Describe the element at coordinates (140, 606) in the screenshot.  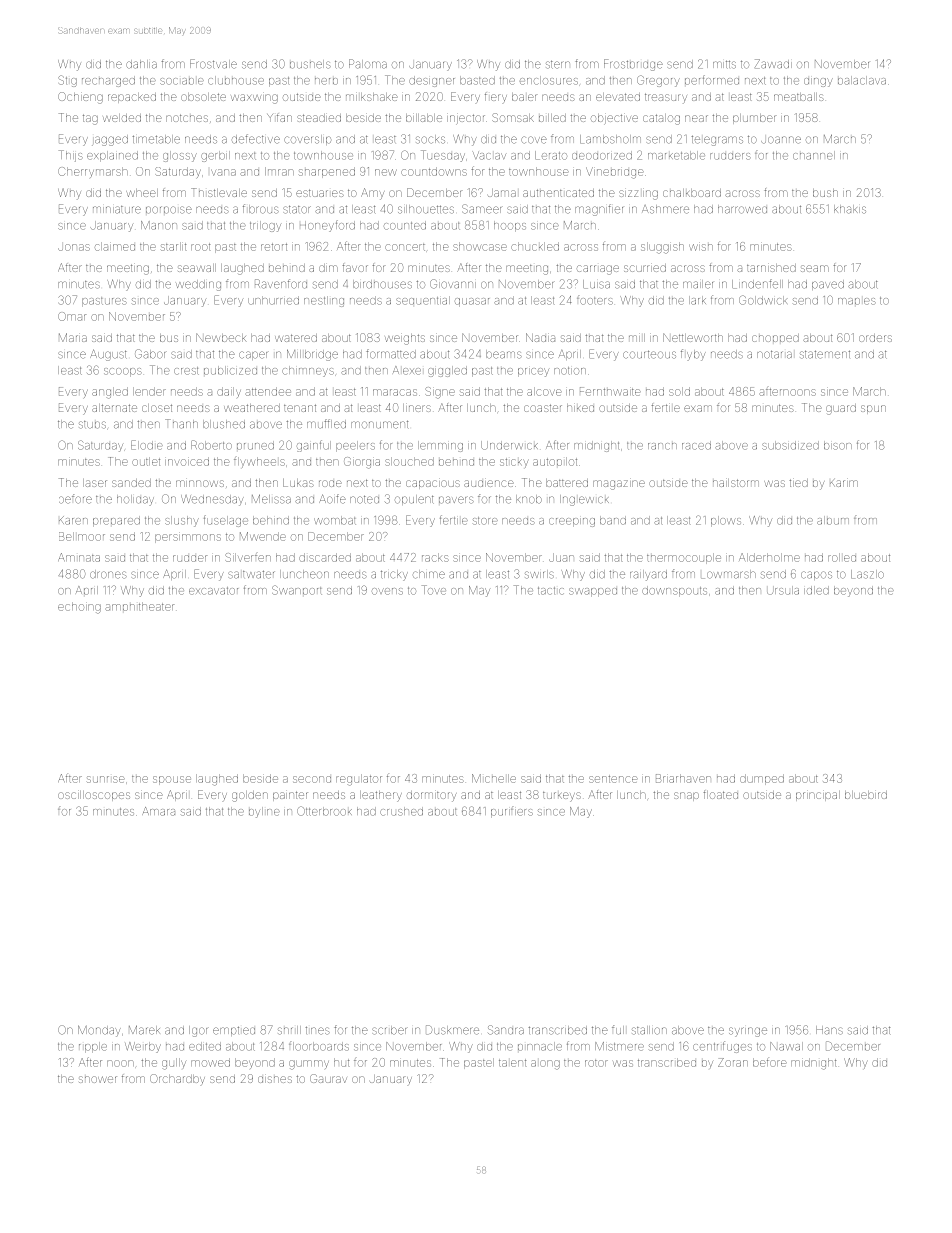
I see `amphitheater` at that location.
